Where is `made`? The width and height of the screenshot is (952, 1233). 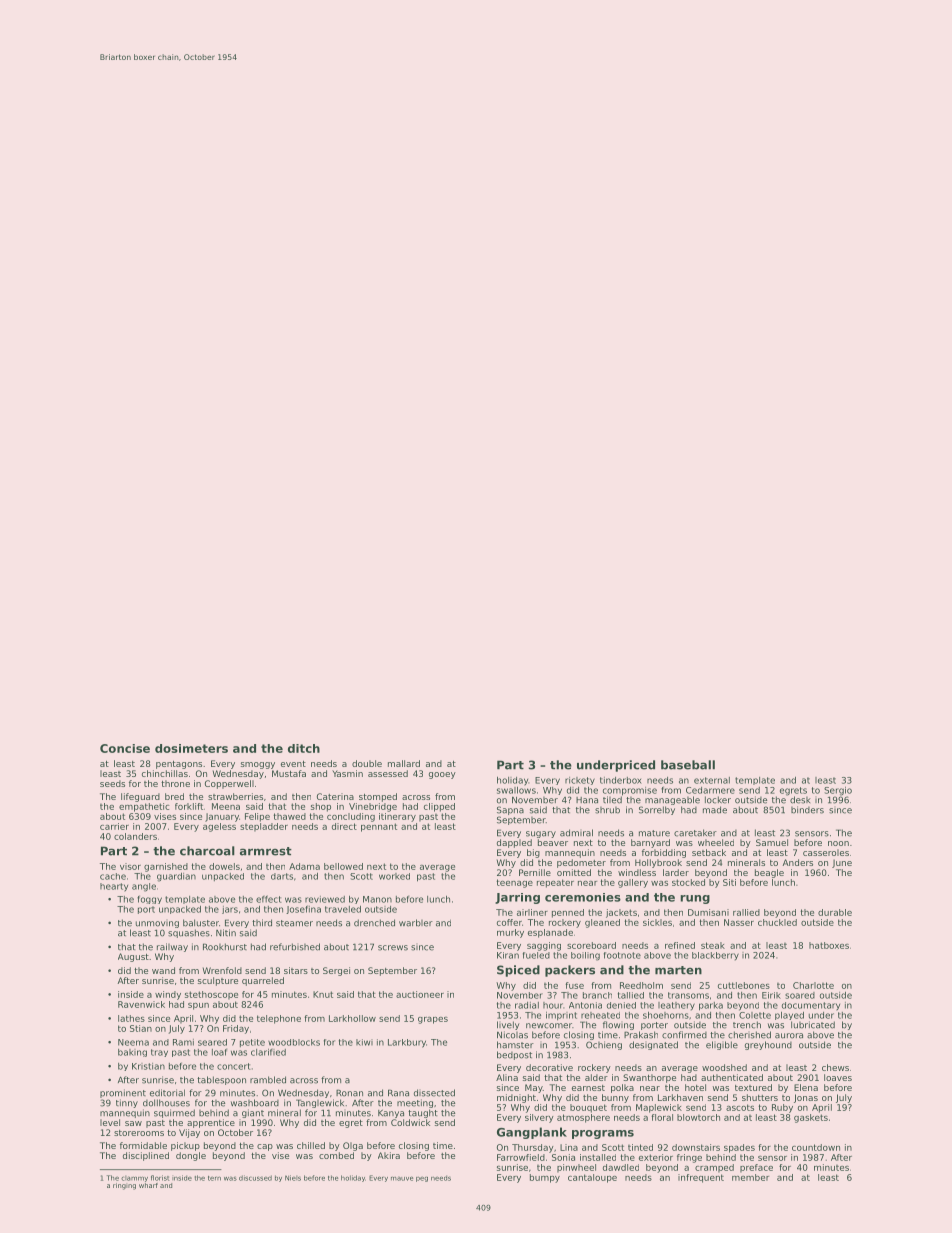
made is located at coordinates (715, 810).
